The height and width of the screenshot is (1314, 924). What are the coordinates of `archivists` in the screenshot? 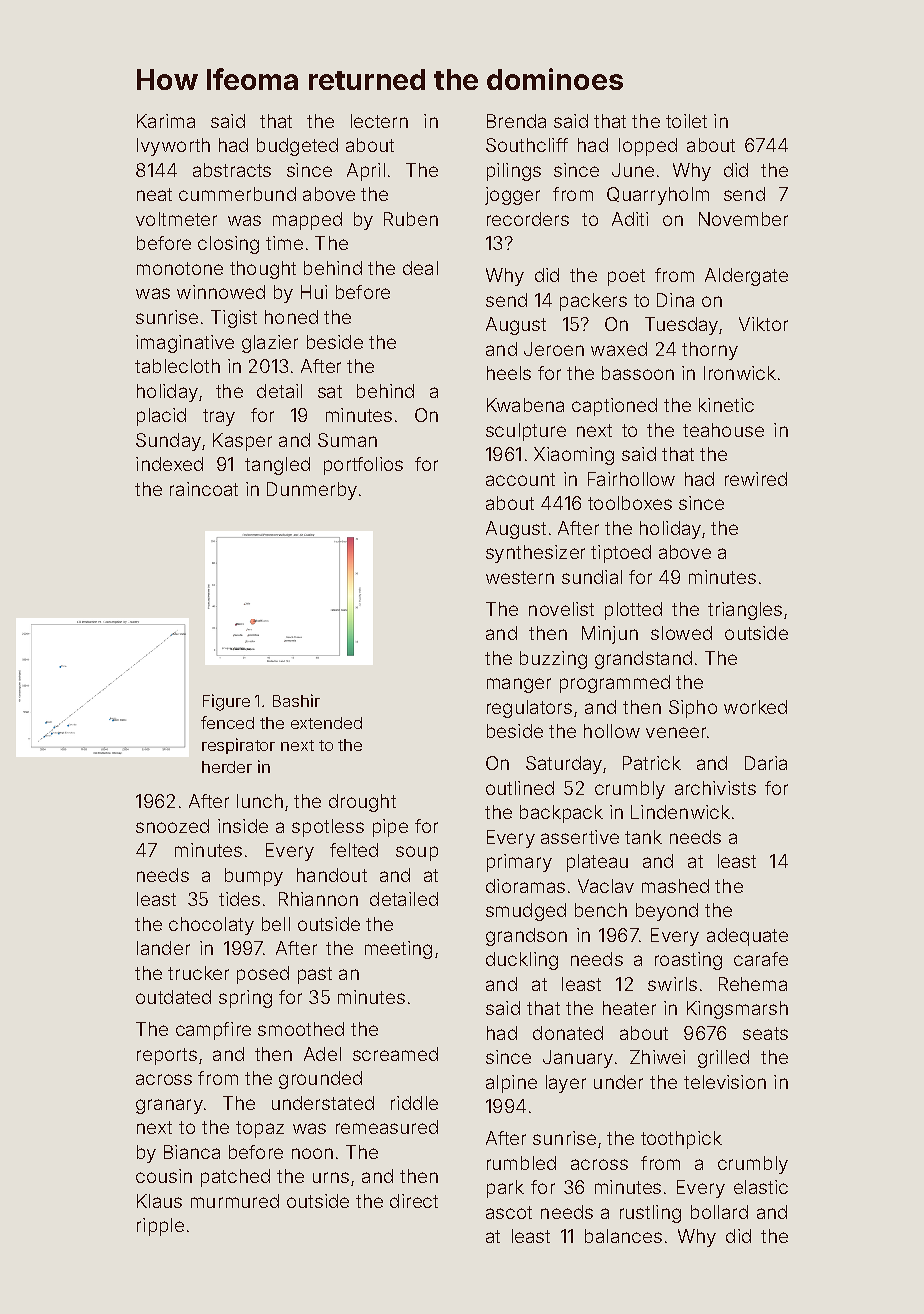 It's located at (715, 788).
